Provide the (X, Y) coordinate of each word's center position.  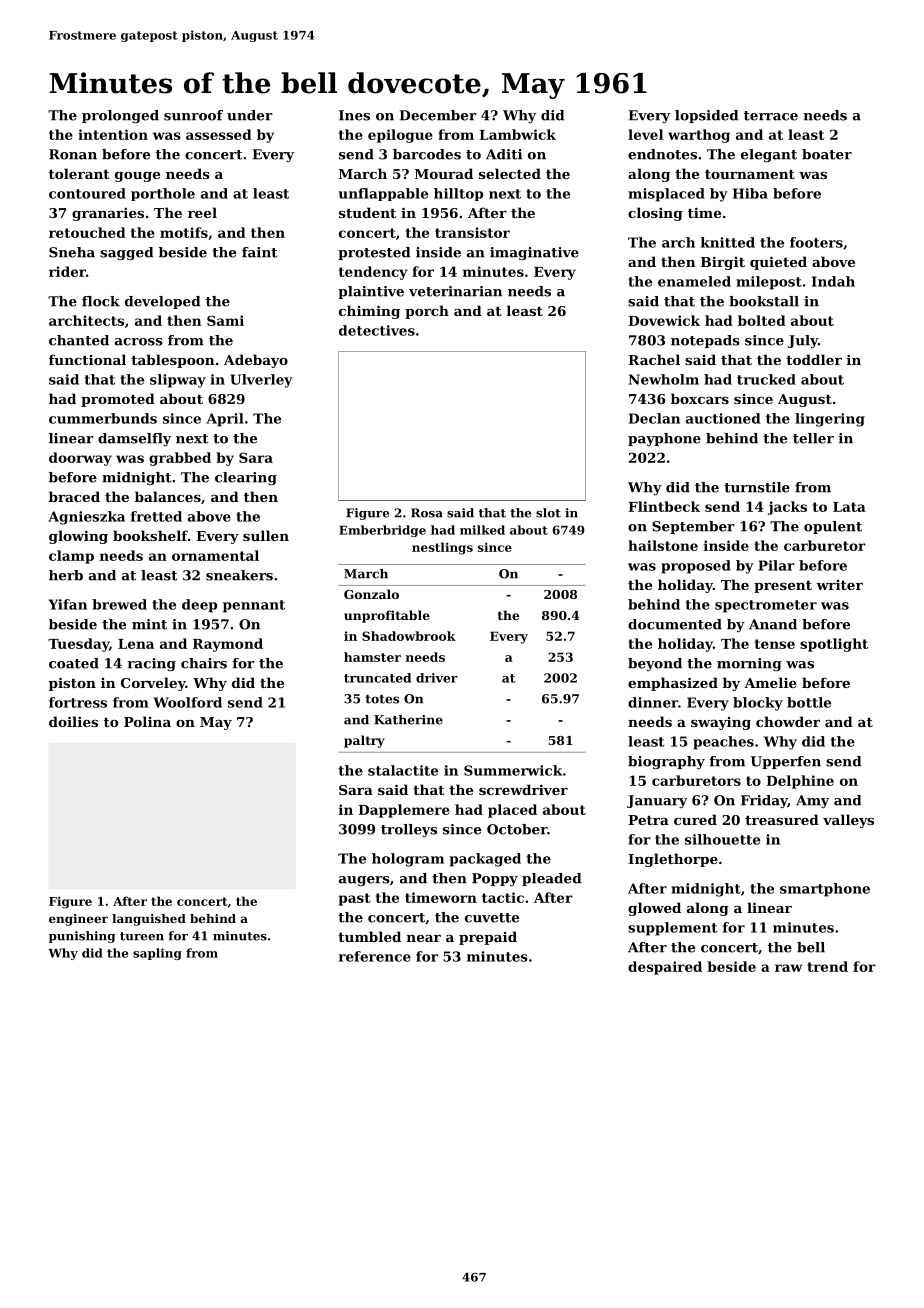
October (517, 829)
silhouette (722, 839)
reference (375, 956)
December (438, 115)
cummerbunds (103, 418)
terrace (771, 116)
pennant (254, 606)
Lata (849, 507)
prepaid (488, 938)
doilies (73, 721)
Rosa (427, 513)
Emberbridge (382, 531)
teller (813, 438)
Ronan (73, 154)
